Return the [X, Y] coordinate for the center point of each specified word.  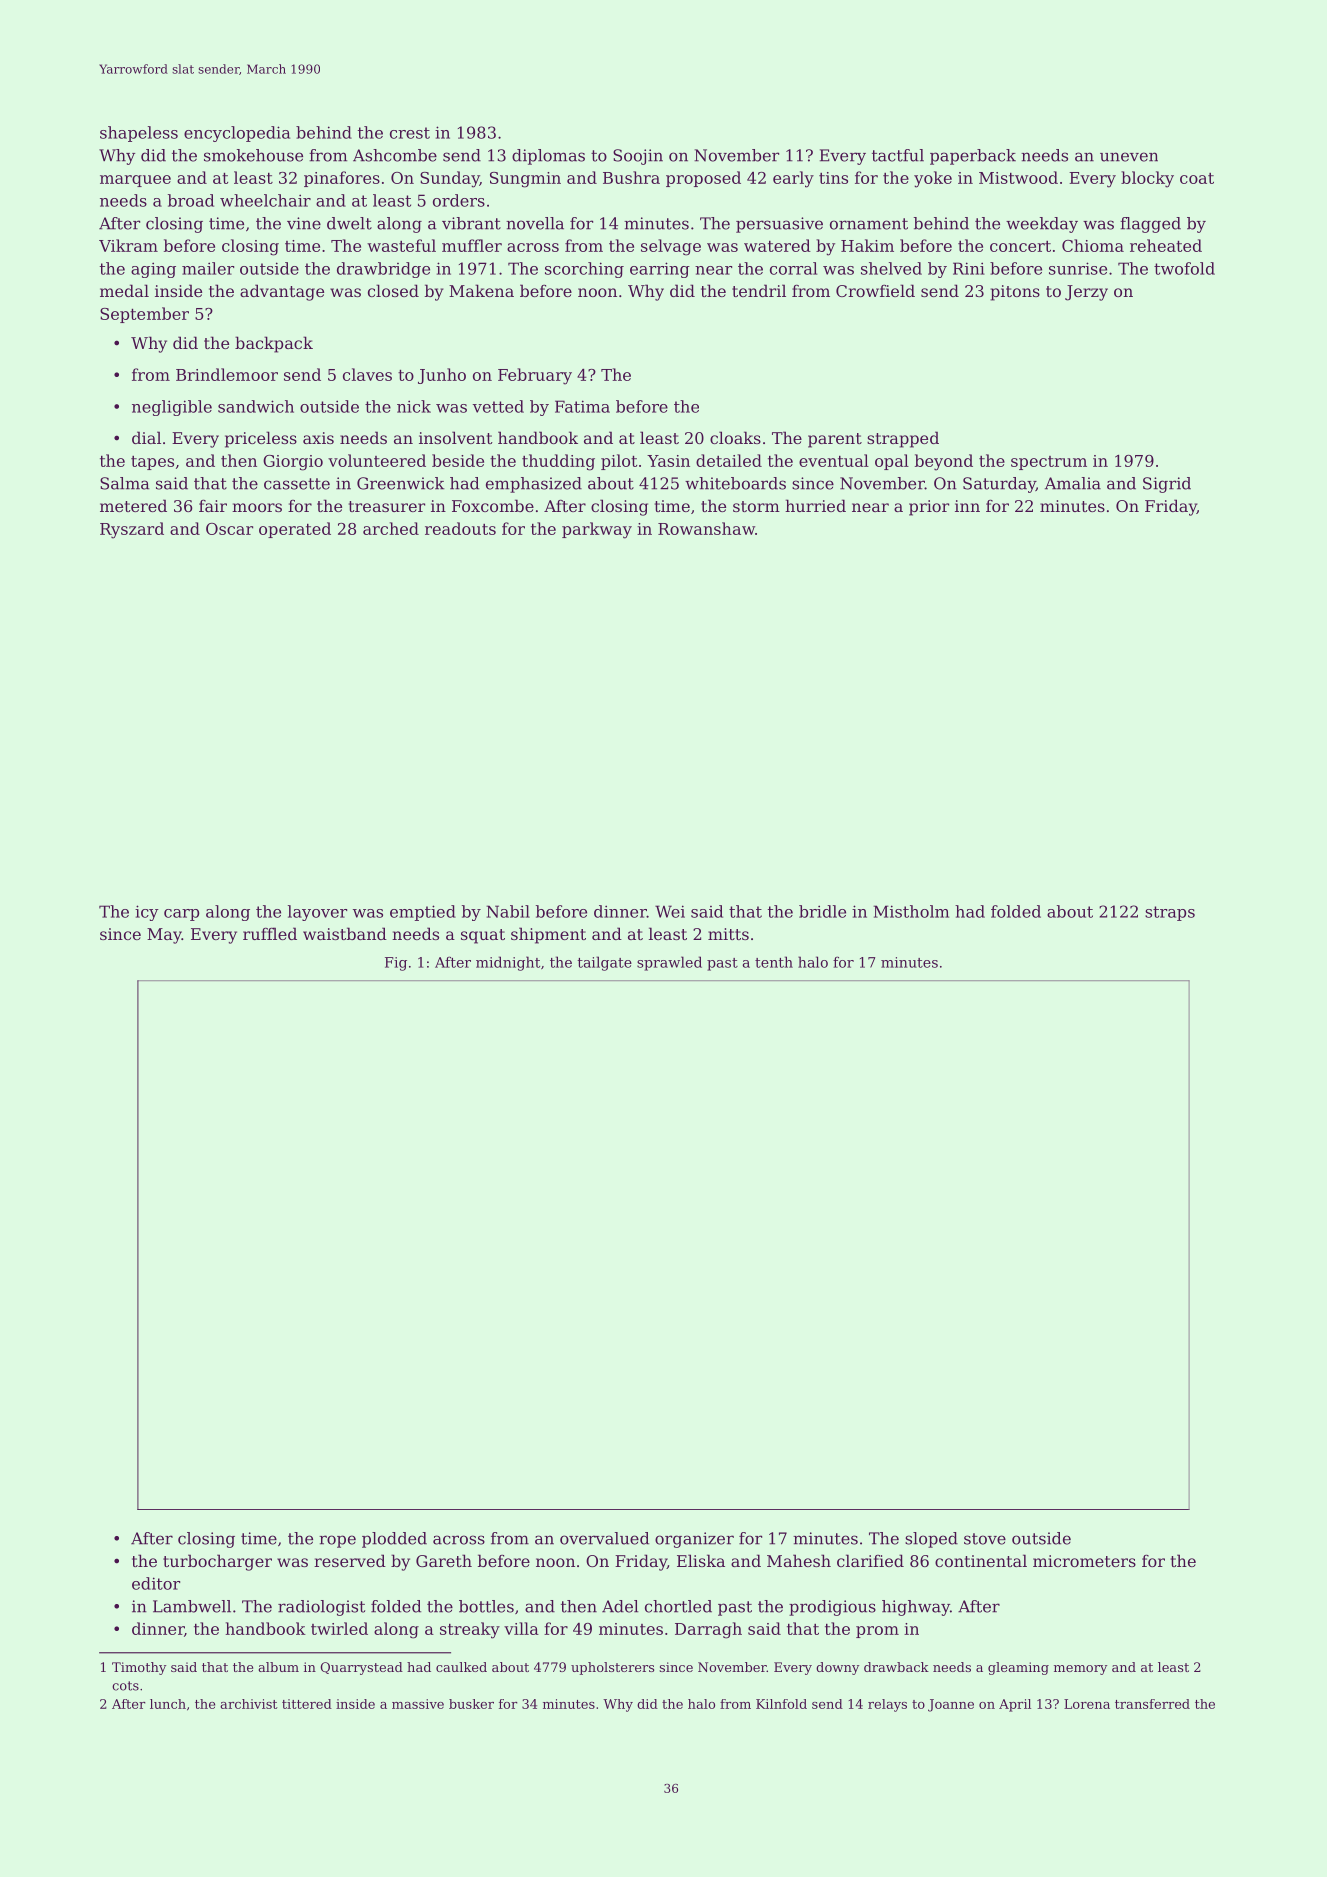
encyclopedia [237, 134]
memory [1080, 1670]
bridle [822, 911]
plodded [394, 1540]
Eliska [701, 1560]
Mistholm [911, 911]
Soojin [638, 157]
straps [1170, 913]
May [164, 936]
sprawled [669, 963]
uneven [1129, 157]
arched [391, 528]
